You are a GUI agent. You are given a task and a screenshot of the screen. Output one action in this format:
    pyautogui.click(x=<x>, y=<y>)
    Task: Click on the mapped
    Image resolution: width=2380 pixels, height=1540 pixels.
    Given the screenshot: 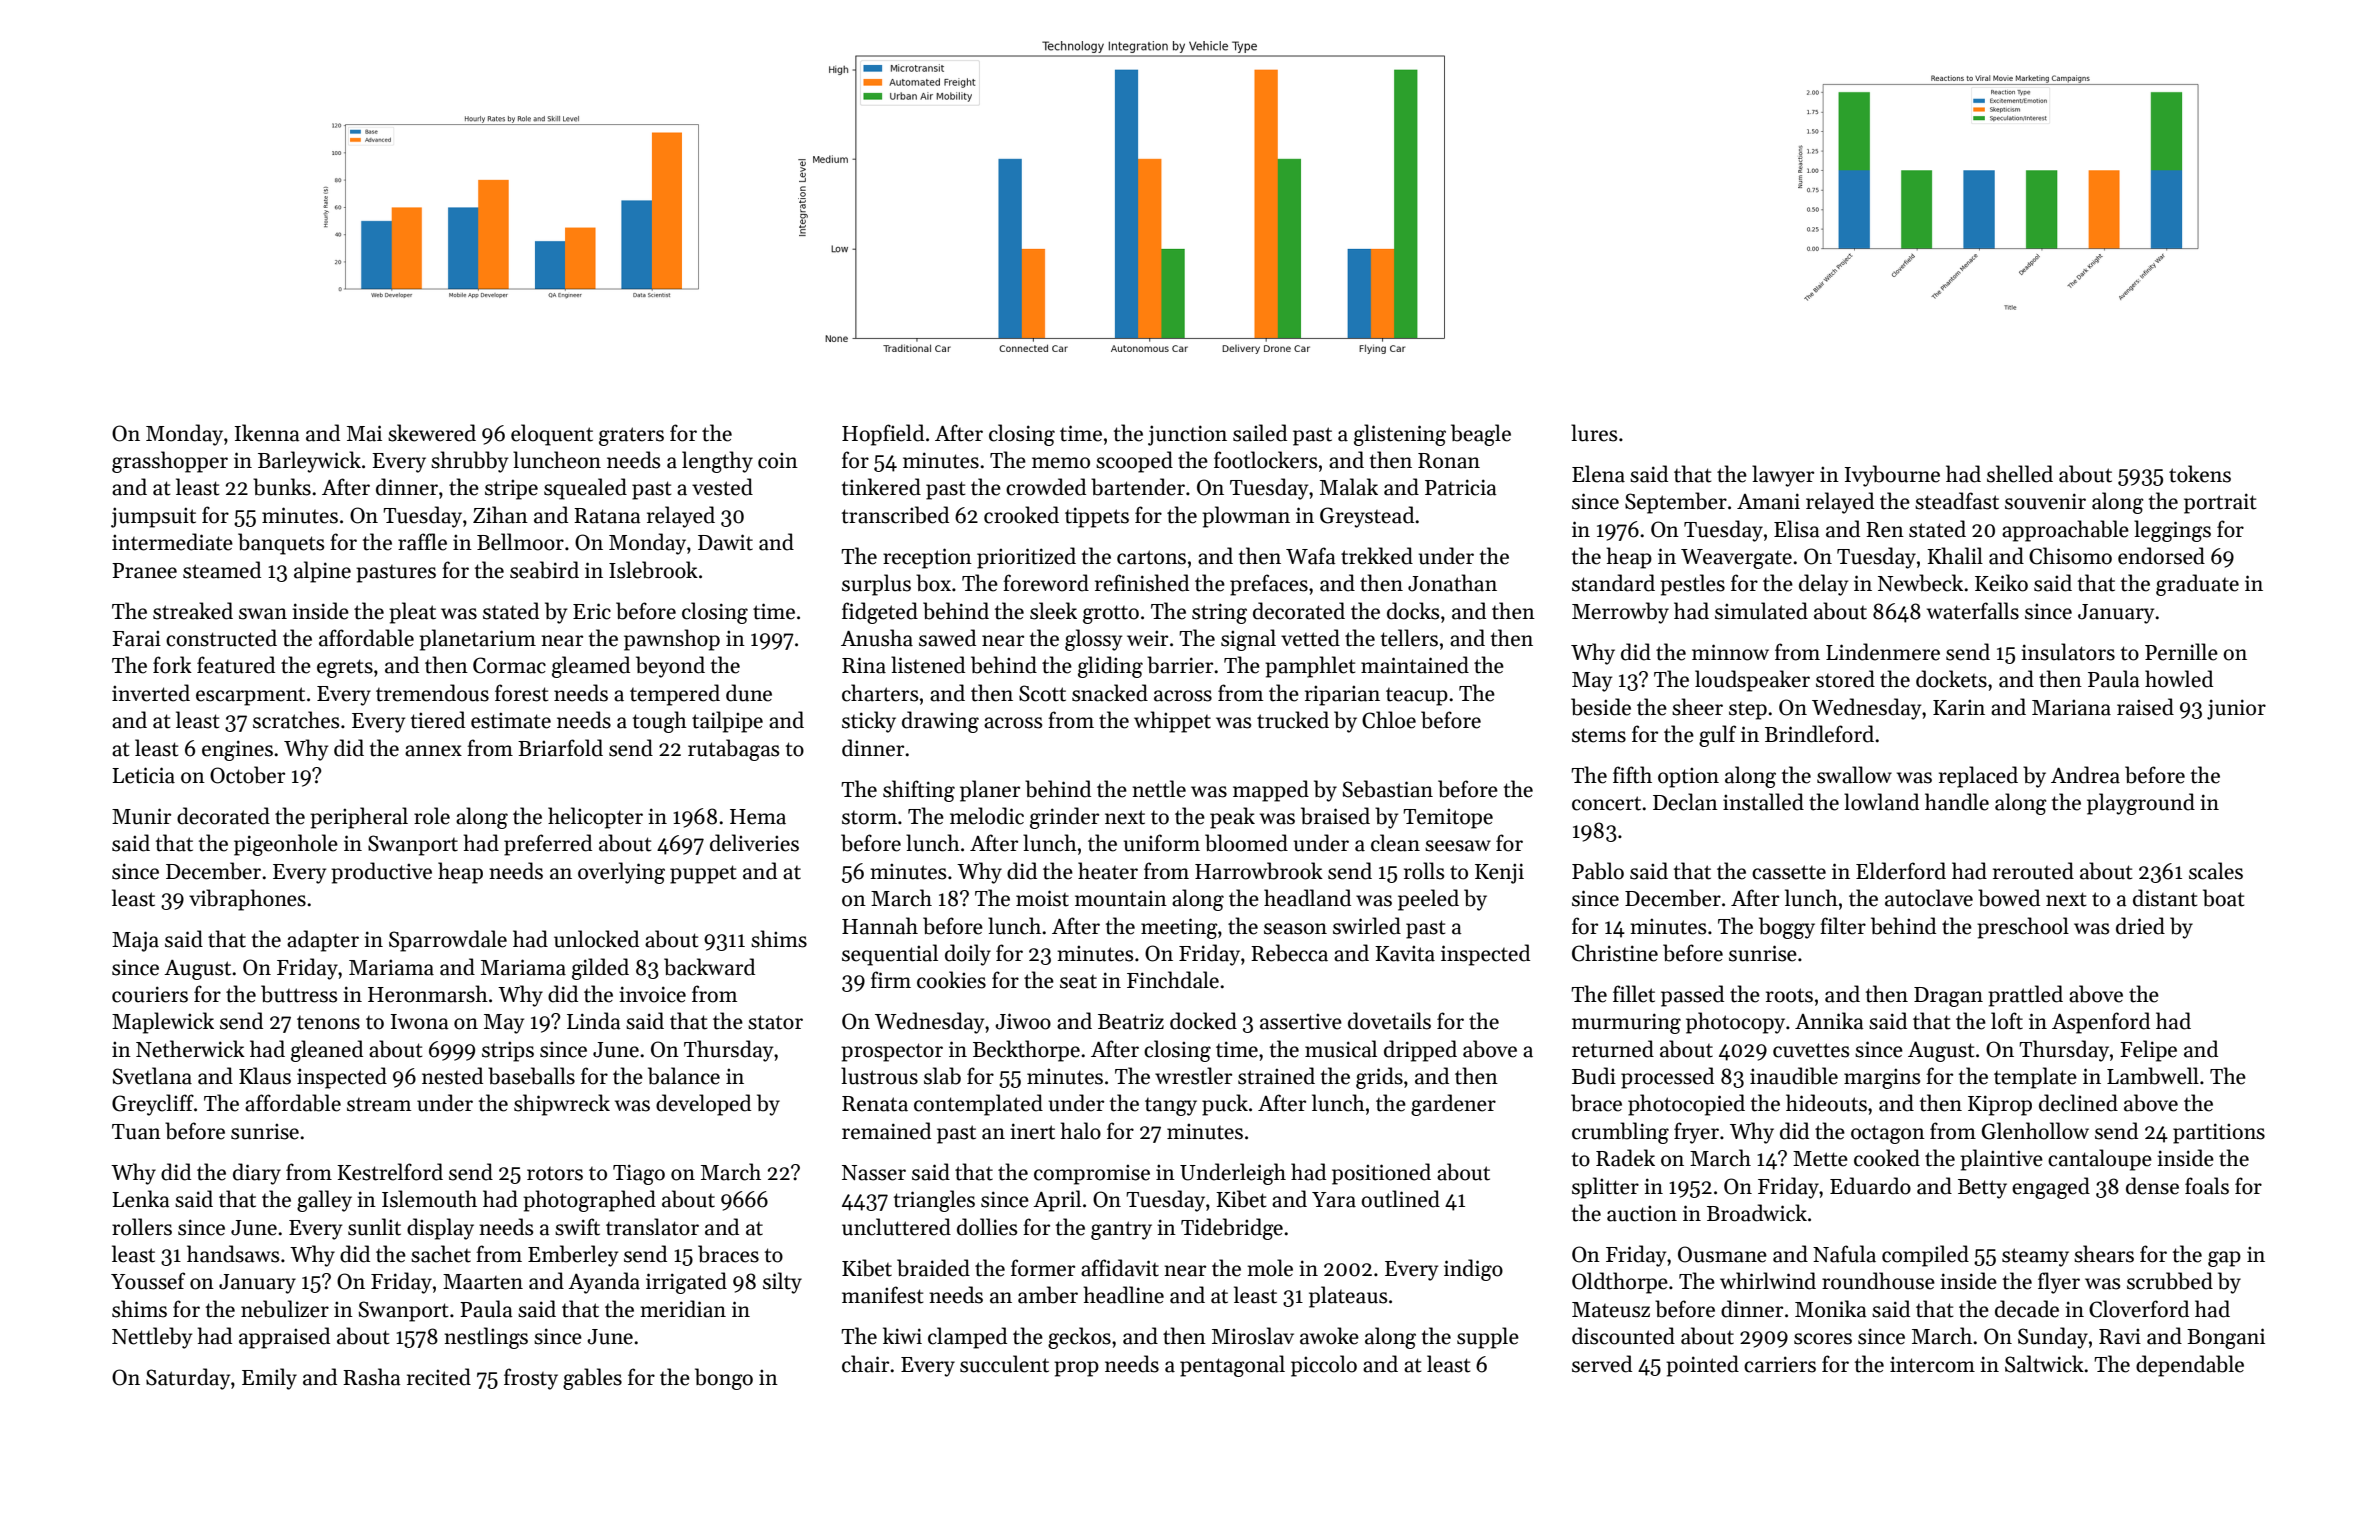 What is the action you would take?
    pyautogui.click(x=1271, y=791)
